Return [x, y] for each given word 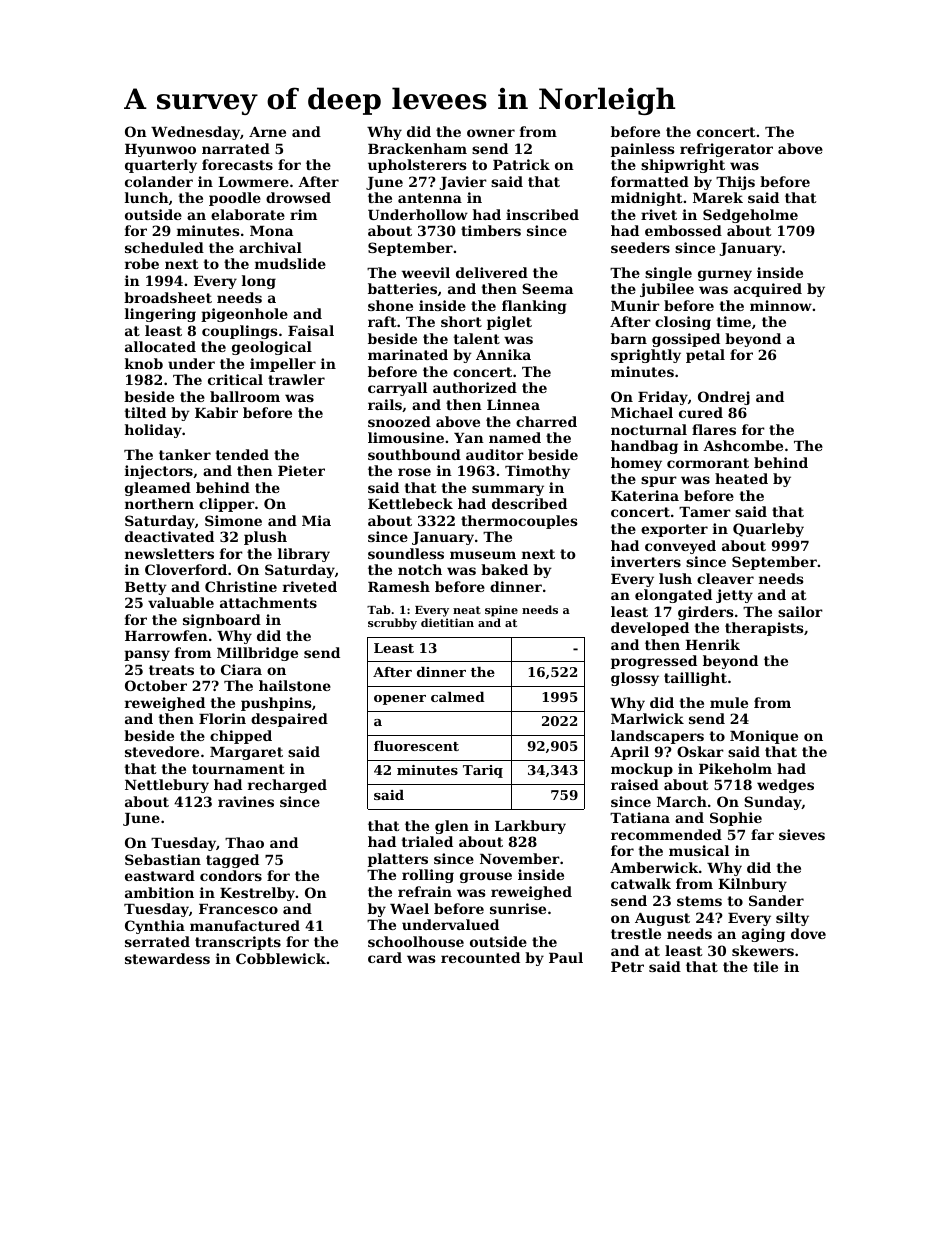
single [668, 274]
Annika [503, 354]
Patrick [521, 164]
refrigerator [726, 150]
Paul [566, 957]
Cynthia [155, 927]
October [156, 685]
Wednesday [195, 133]
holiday [153, 431]
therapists [764, 629]
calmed [458, 697]
